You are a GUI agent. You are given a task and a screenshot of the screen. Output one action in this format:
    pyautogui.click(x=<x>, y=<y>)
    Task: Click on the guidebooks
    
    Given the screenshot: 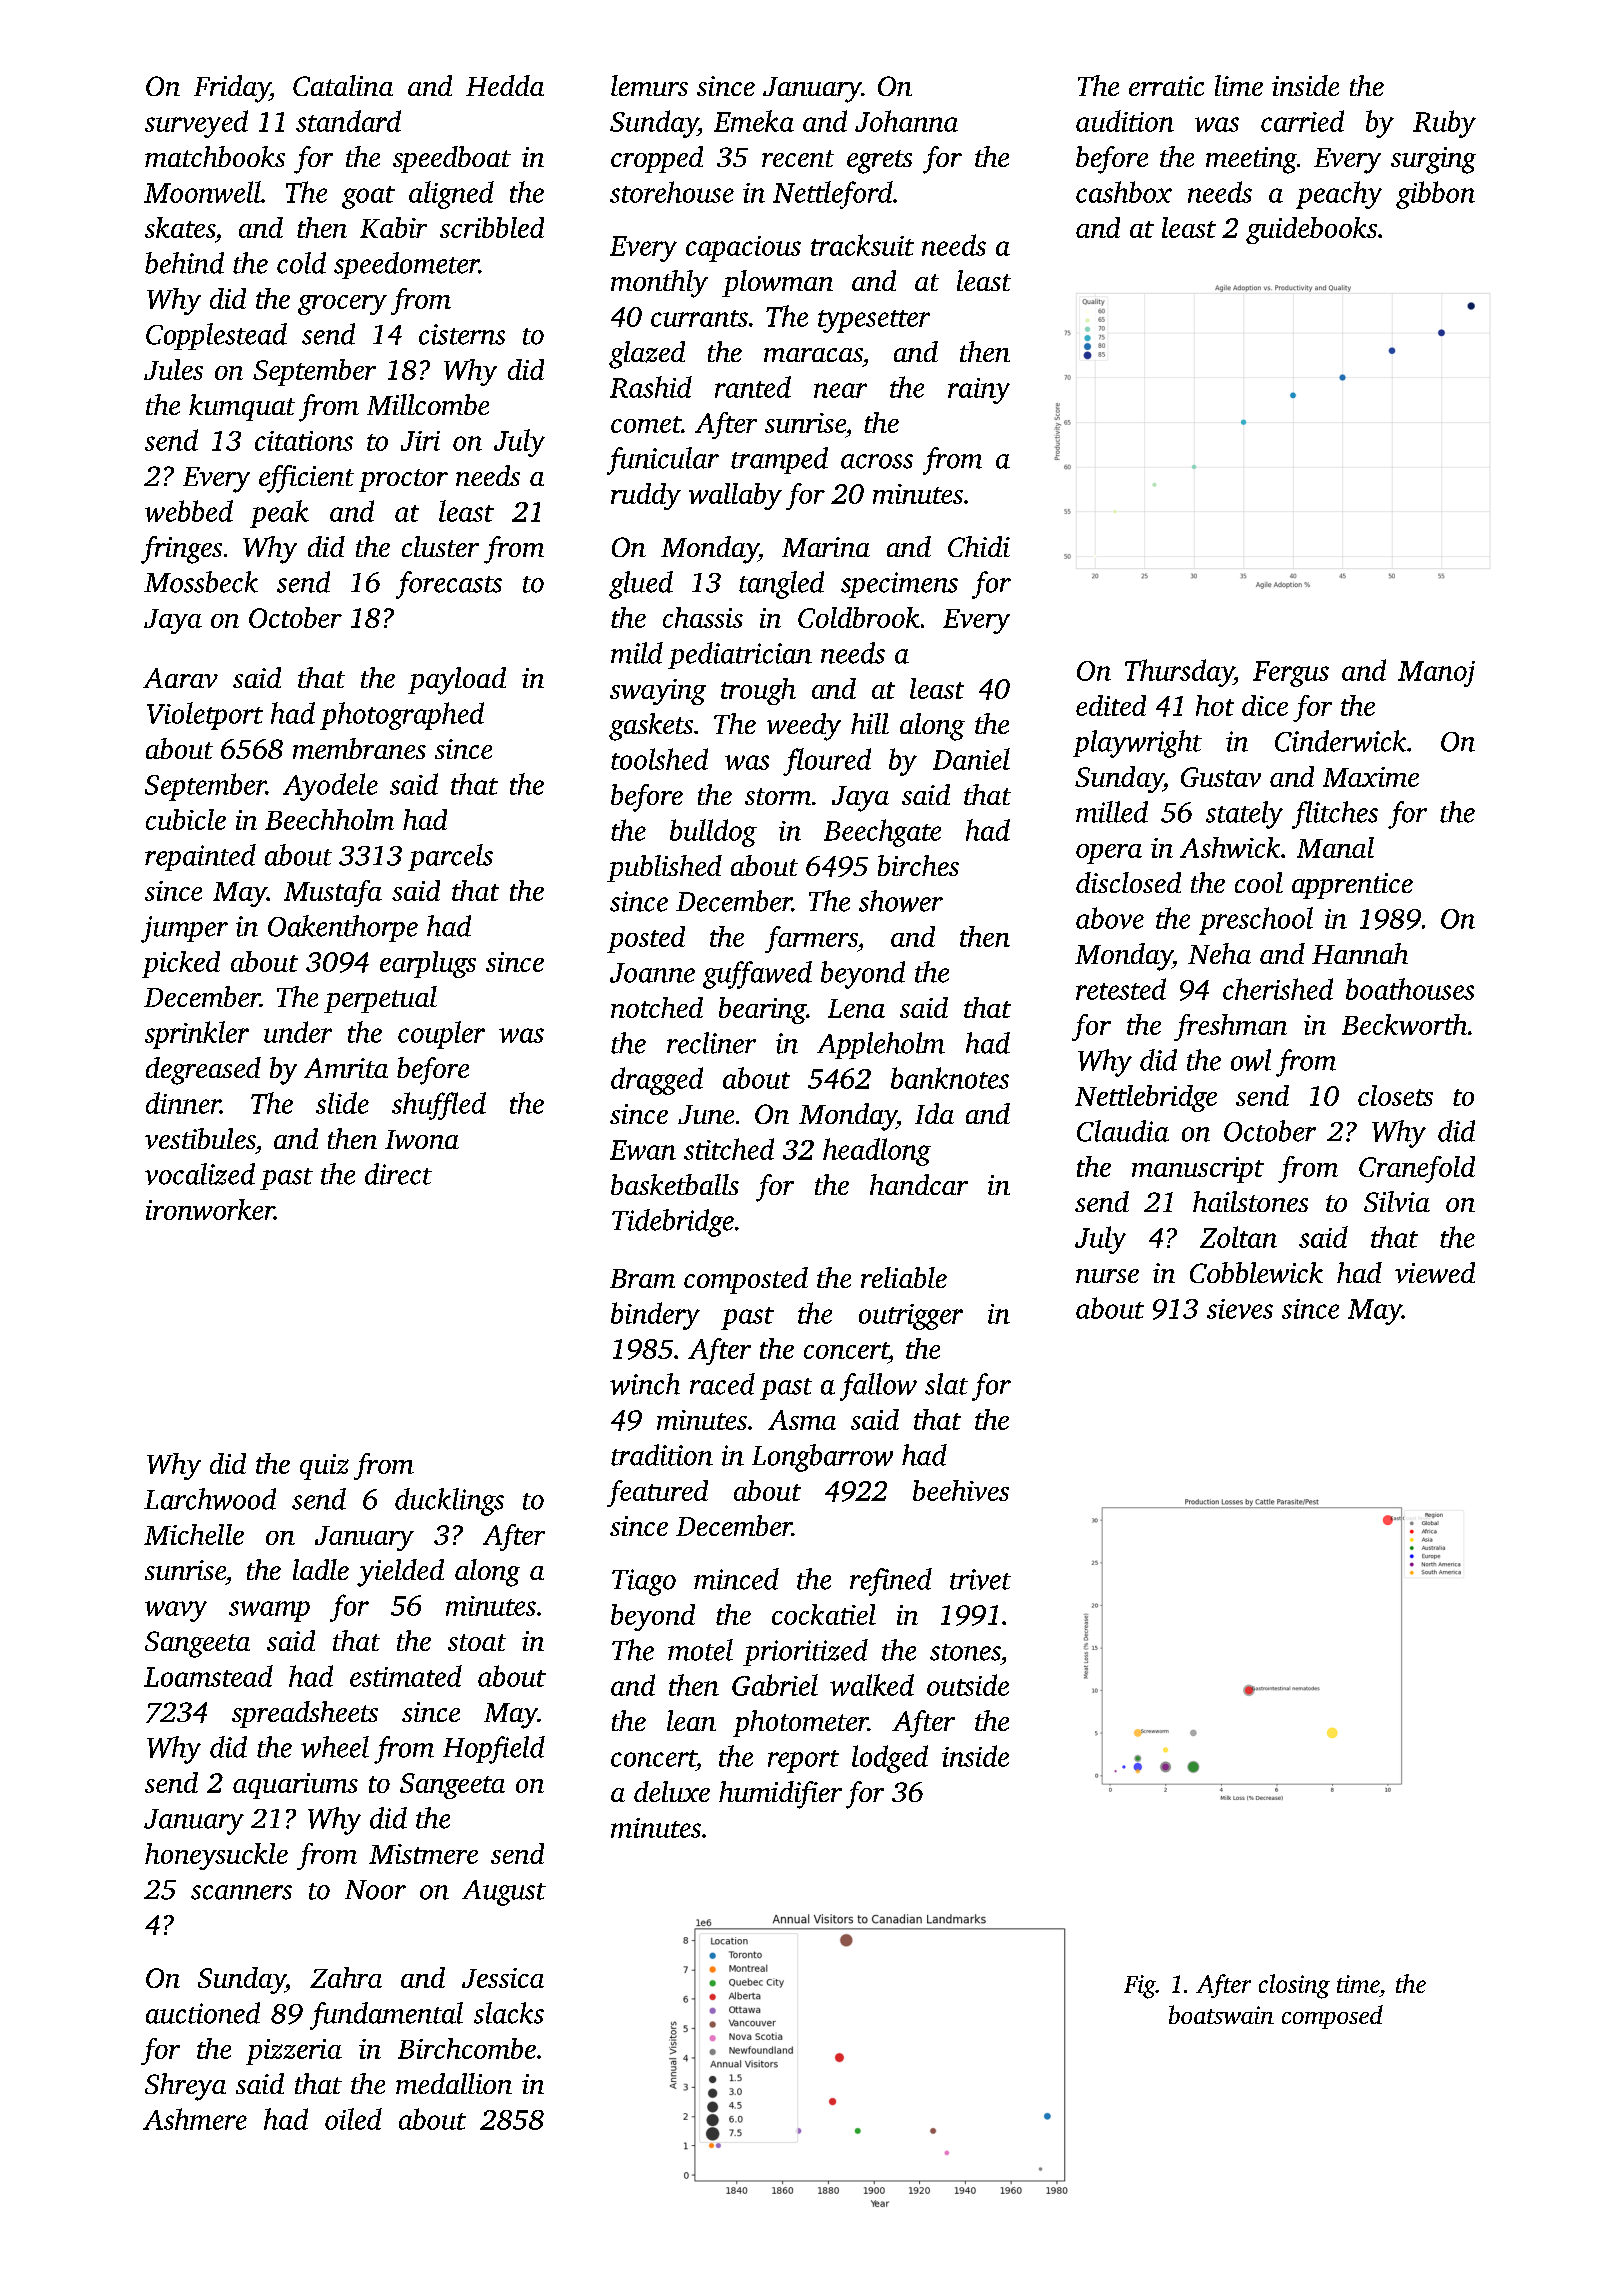 What is the action you would take?
    pyautogui.click(x=1311, y=230)
